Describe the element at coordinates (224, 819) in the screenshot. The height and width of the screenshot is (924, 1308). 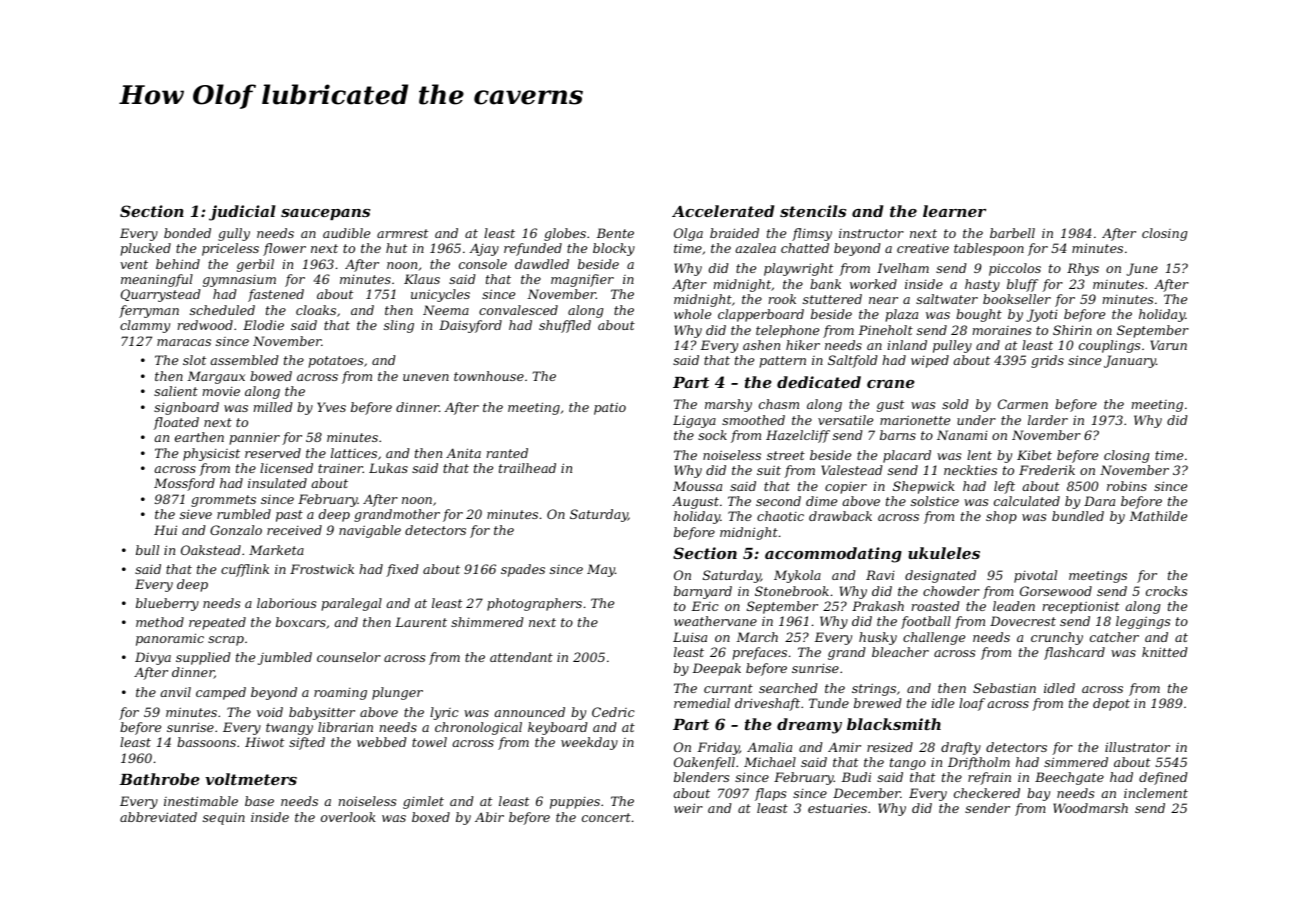
I see `sequin` at that location.
